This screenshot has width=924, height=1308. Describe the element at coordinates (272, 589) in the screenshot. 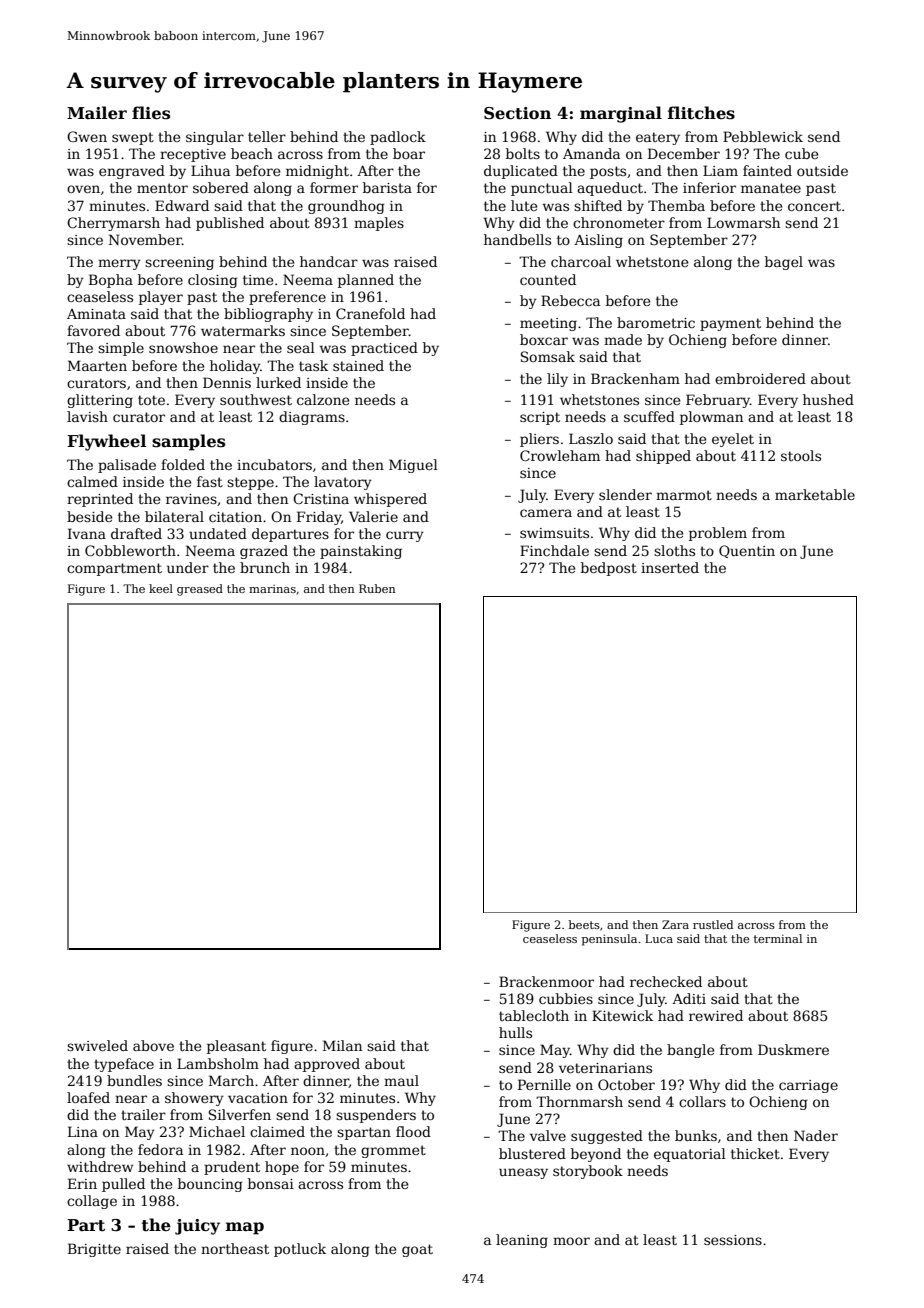

I see `marinas` at that location.
